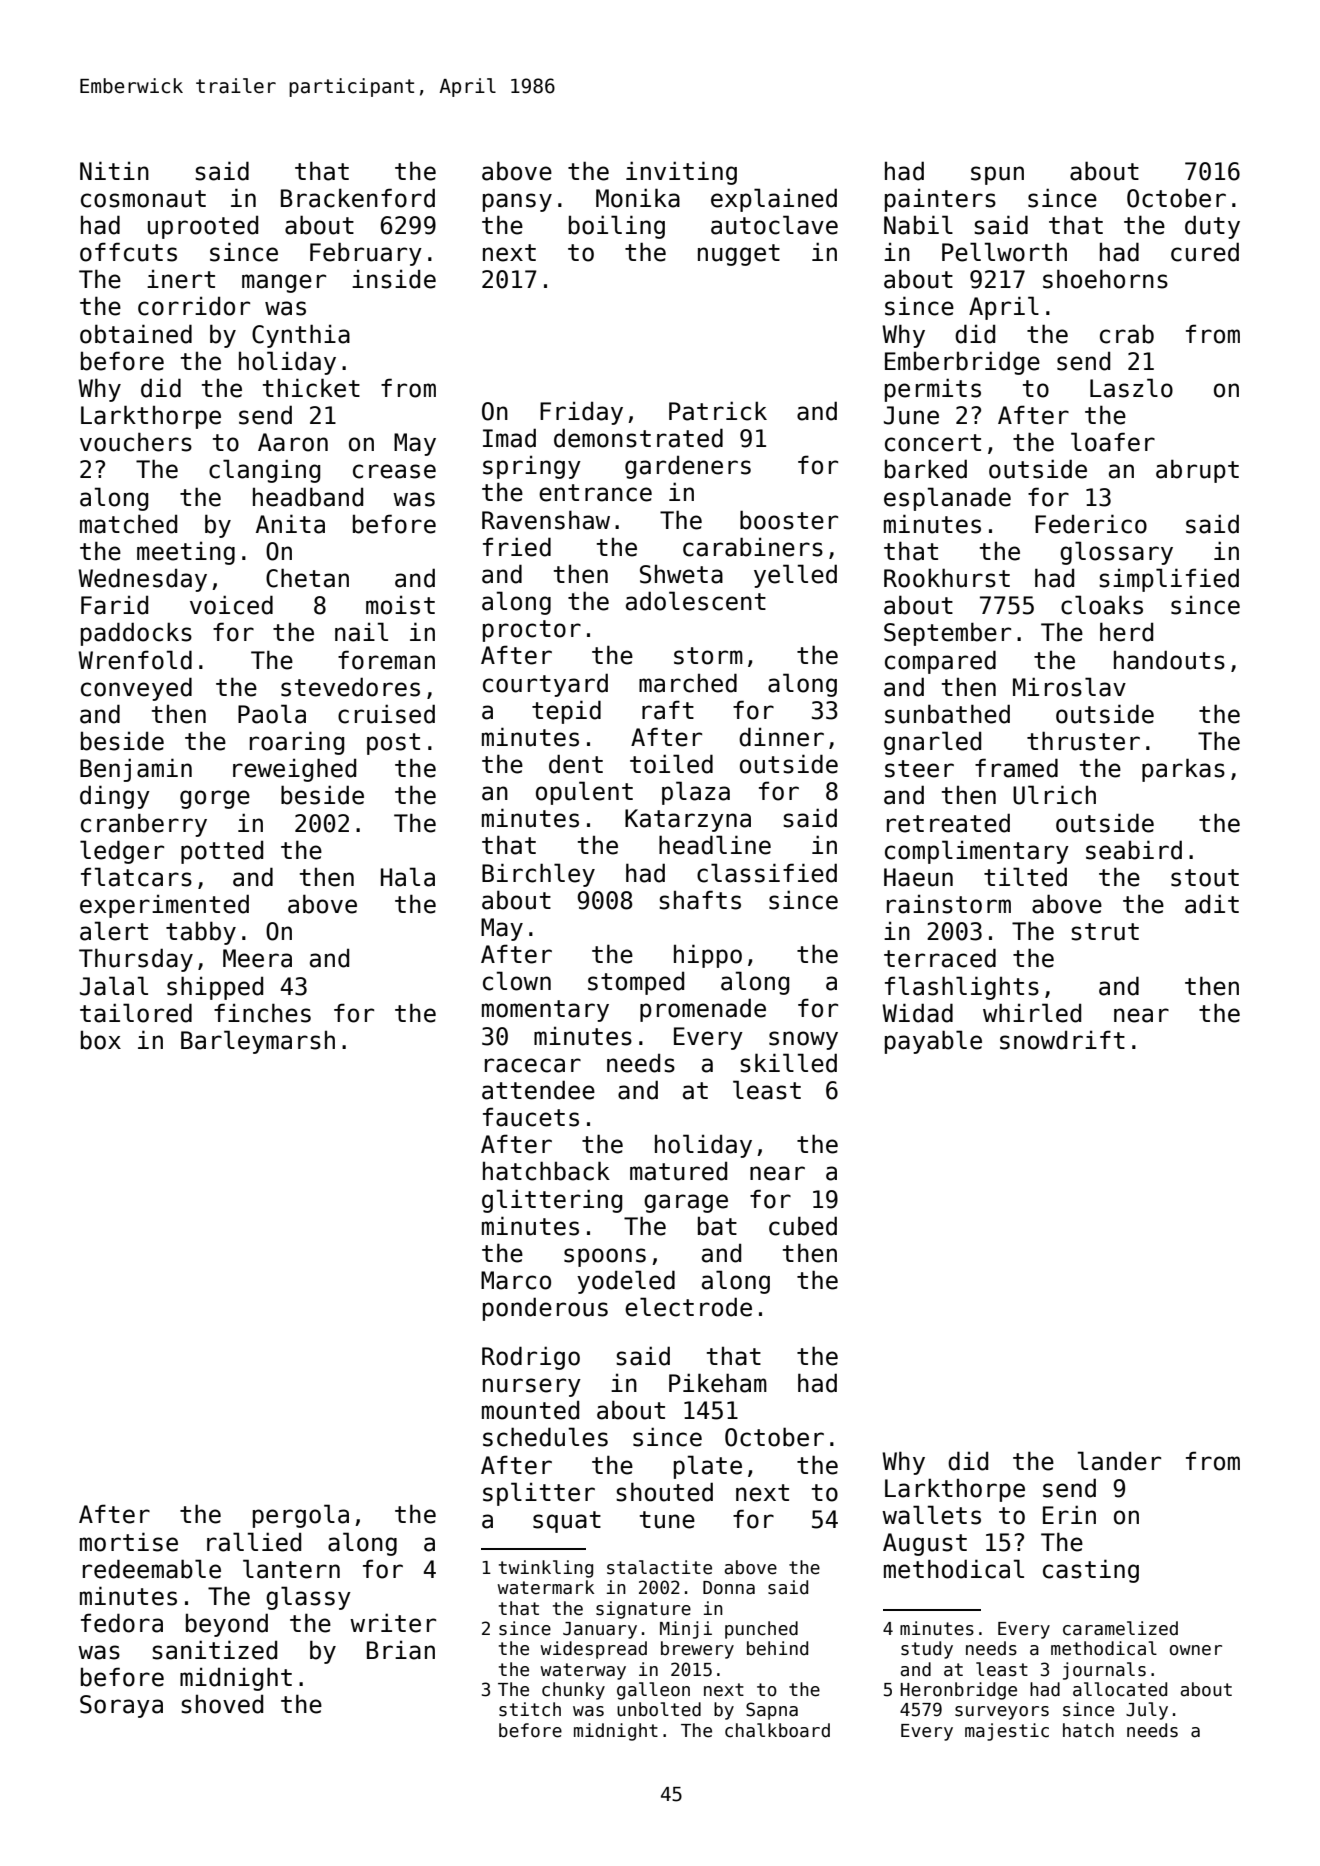 This screenshot has width=1320, height=1866. I want to click on shoved, so click(222, 1704).
